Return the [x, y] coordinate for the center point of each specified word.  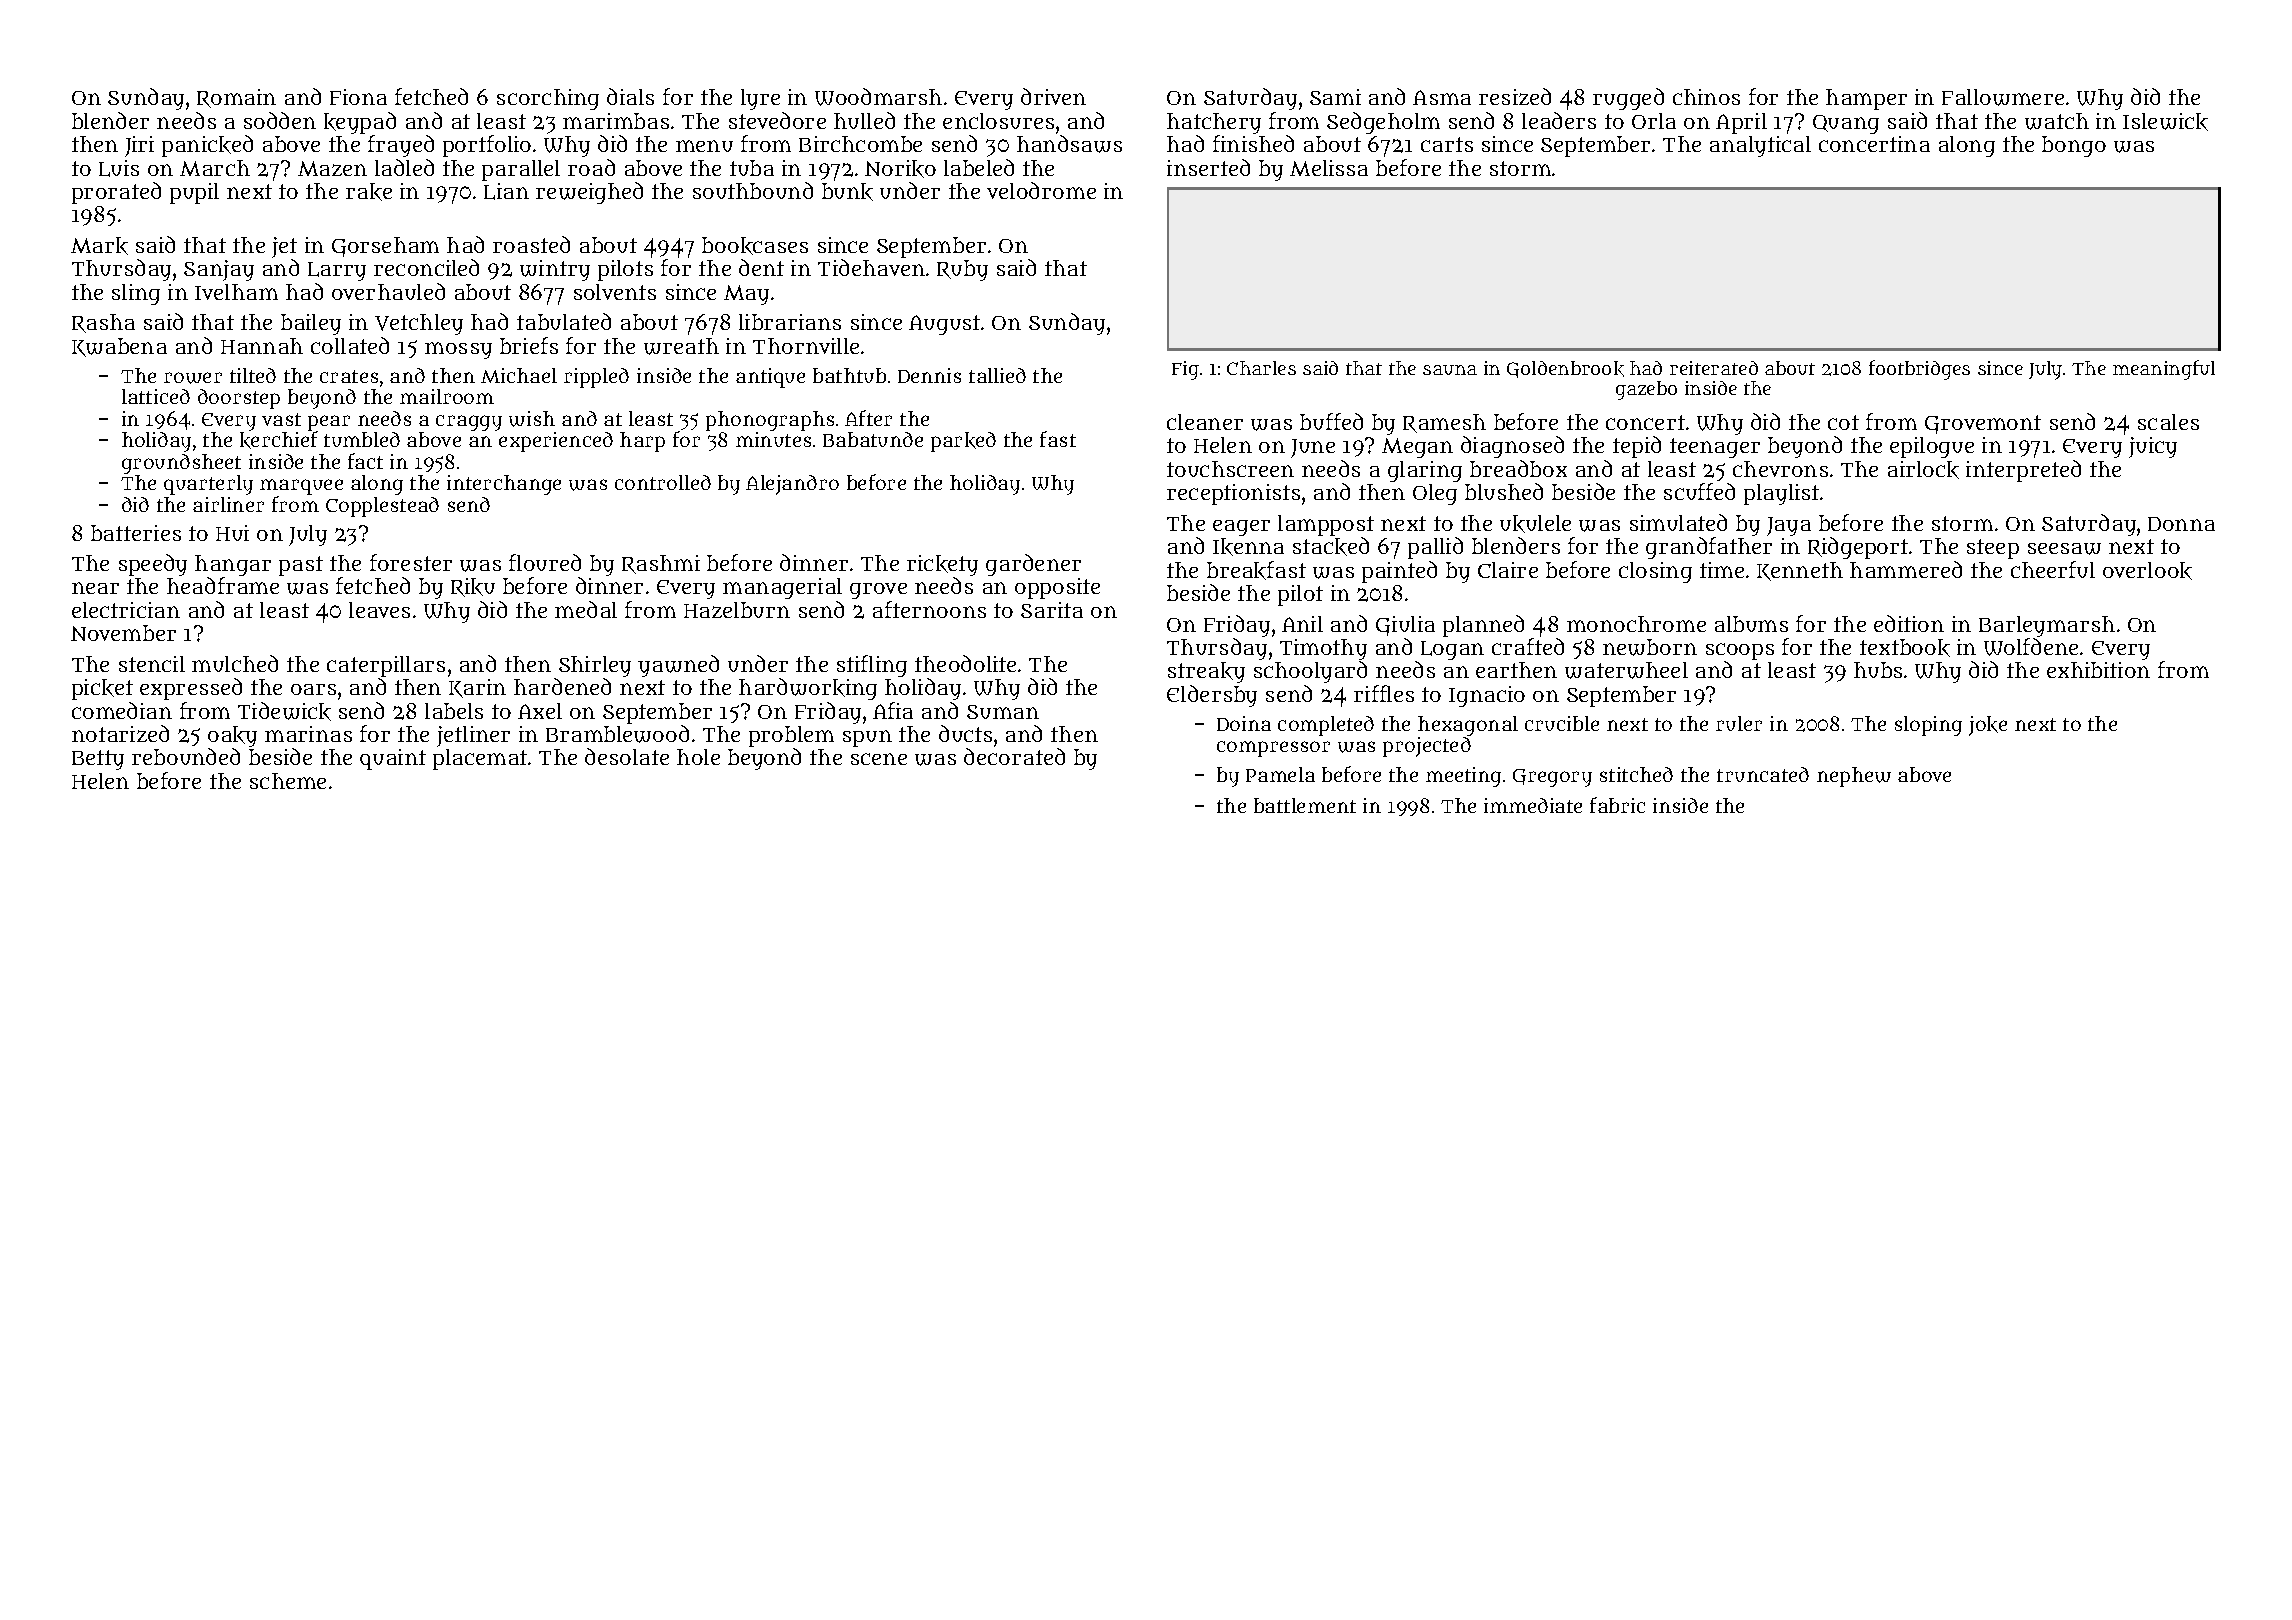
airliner [228, 504]
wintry [555, 270]
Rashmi [661, 564]
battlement [1305, 805]
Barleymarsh [2047, 626]
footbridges [1919, 370]
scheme [288, 781]
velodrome [1041, 190]
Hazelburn [737, 610]
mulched [235, 663]
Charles [1261, 368]
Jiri [139, 146]
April [1741, 123]
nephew [1854, 777]
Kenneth [1800, 571]
